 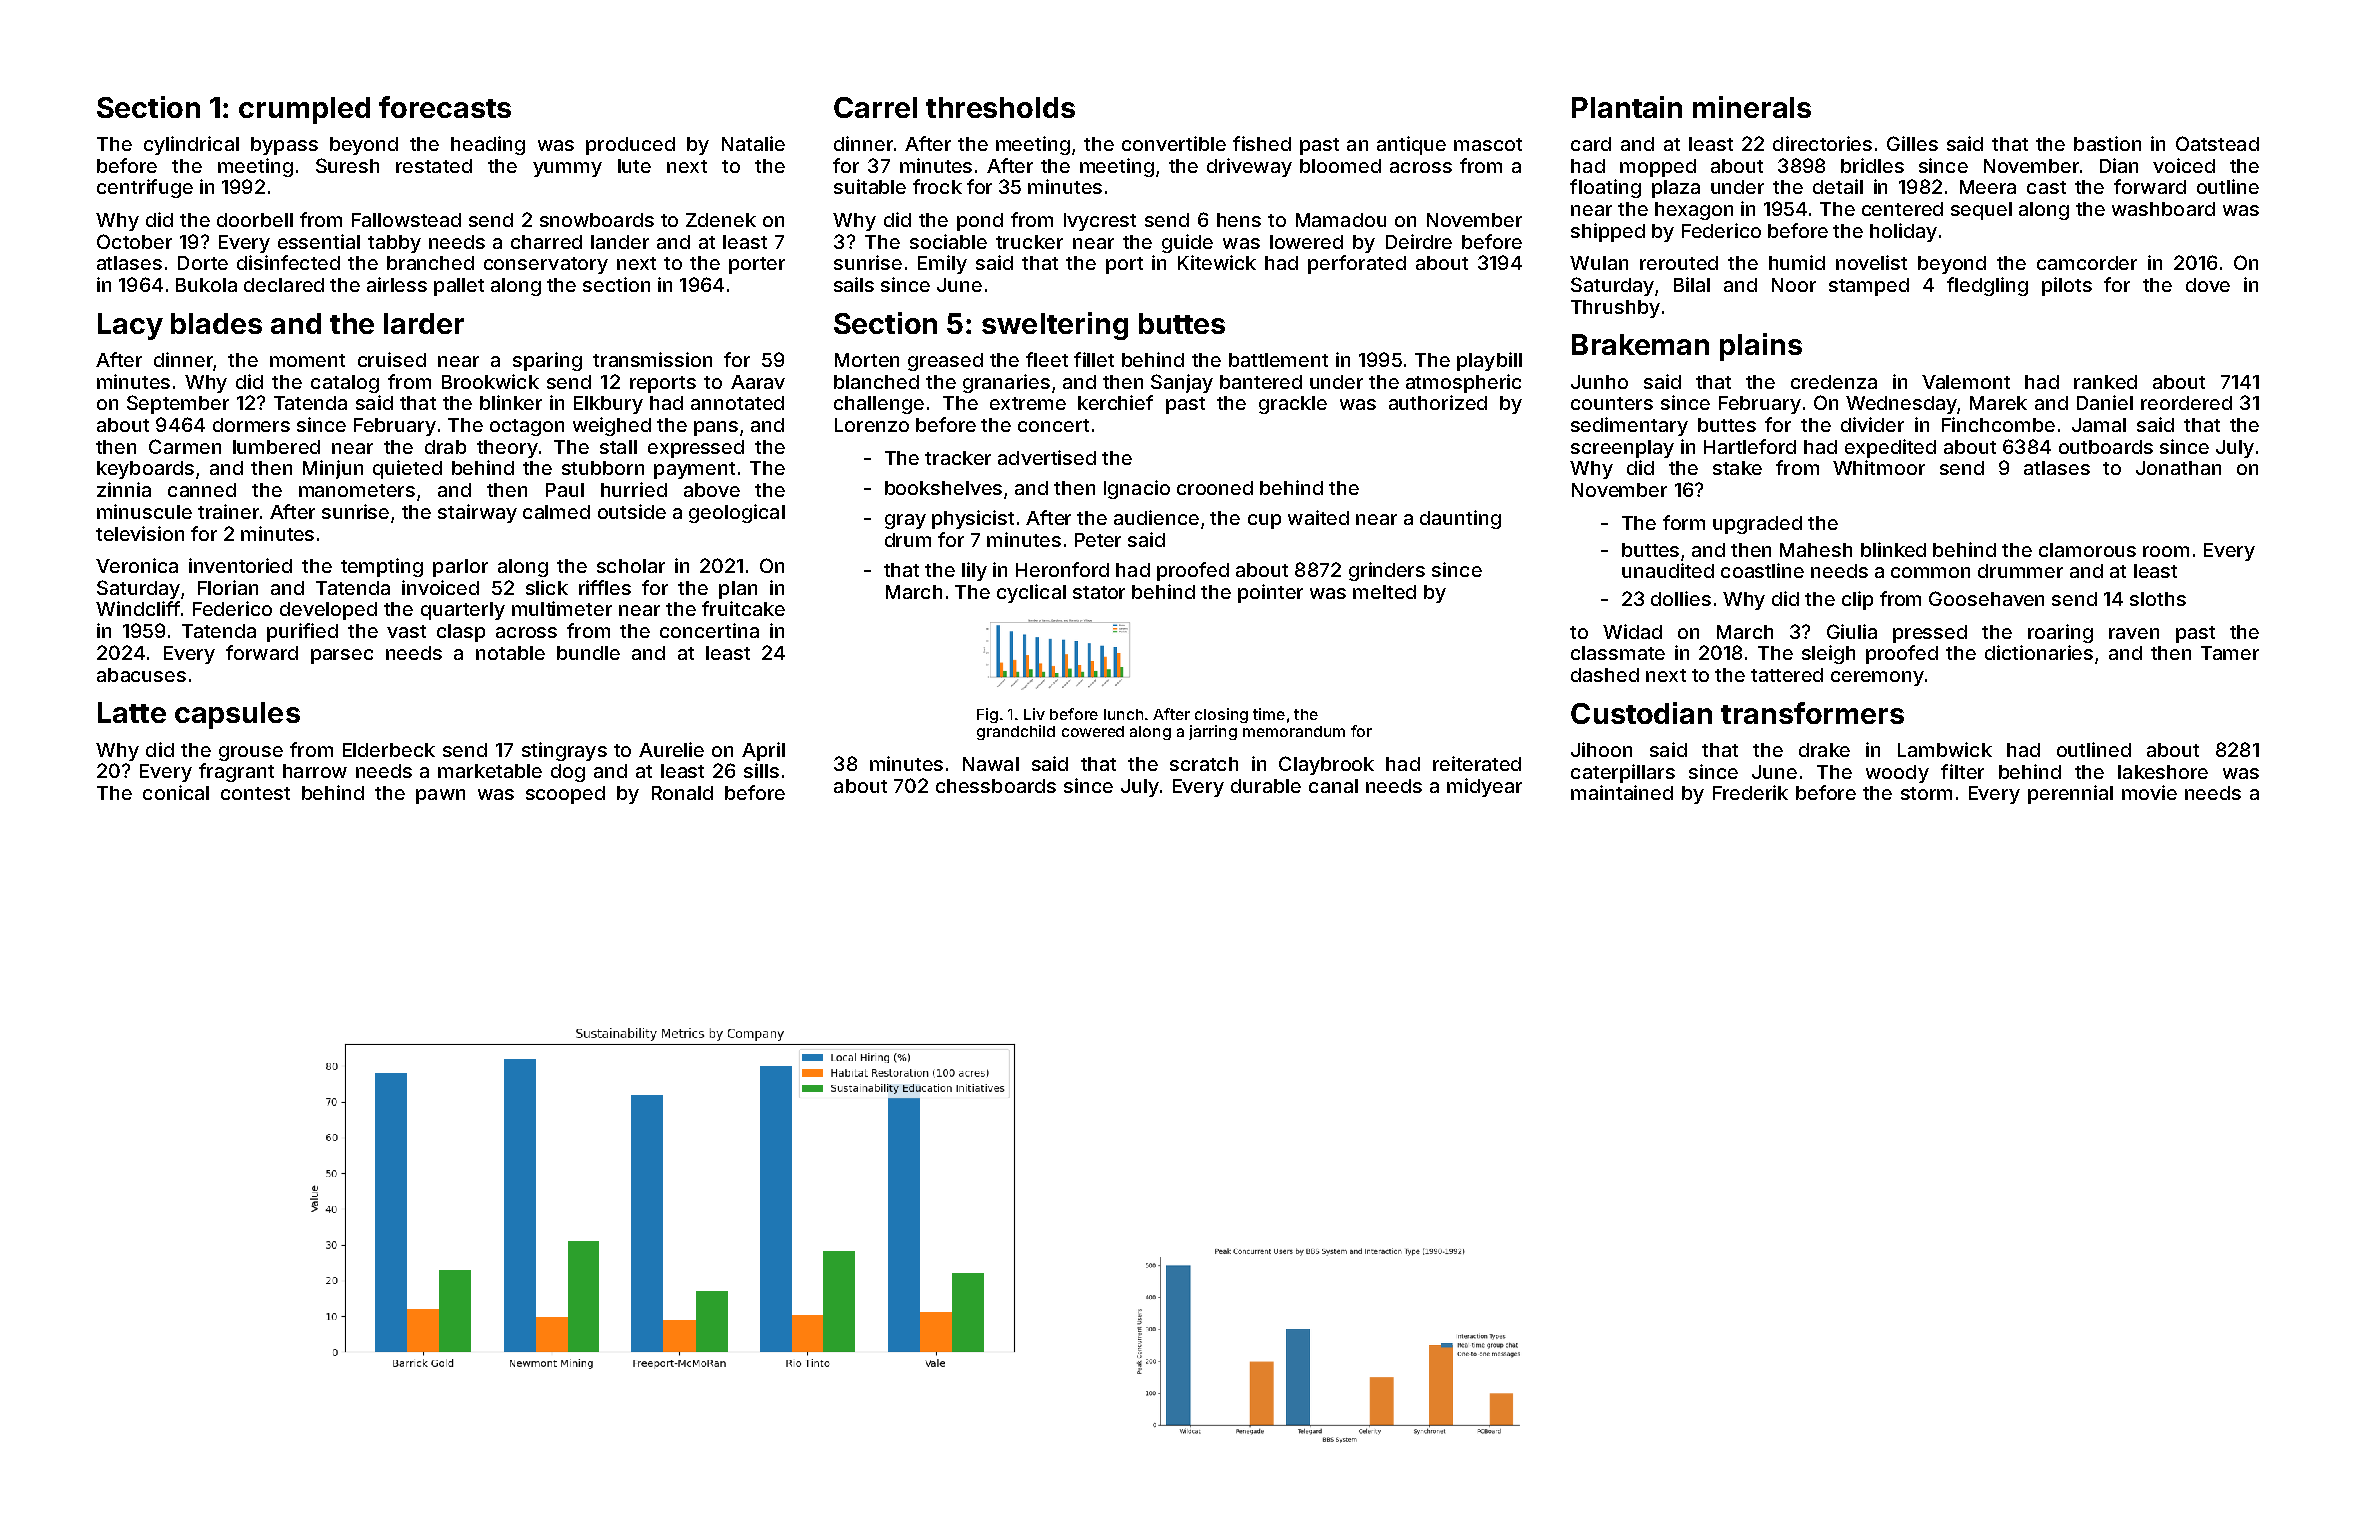 What do you see at coordinates (1762, 570) in the image?
I see `coastline` at bounding box center [1762, 570].
